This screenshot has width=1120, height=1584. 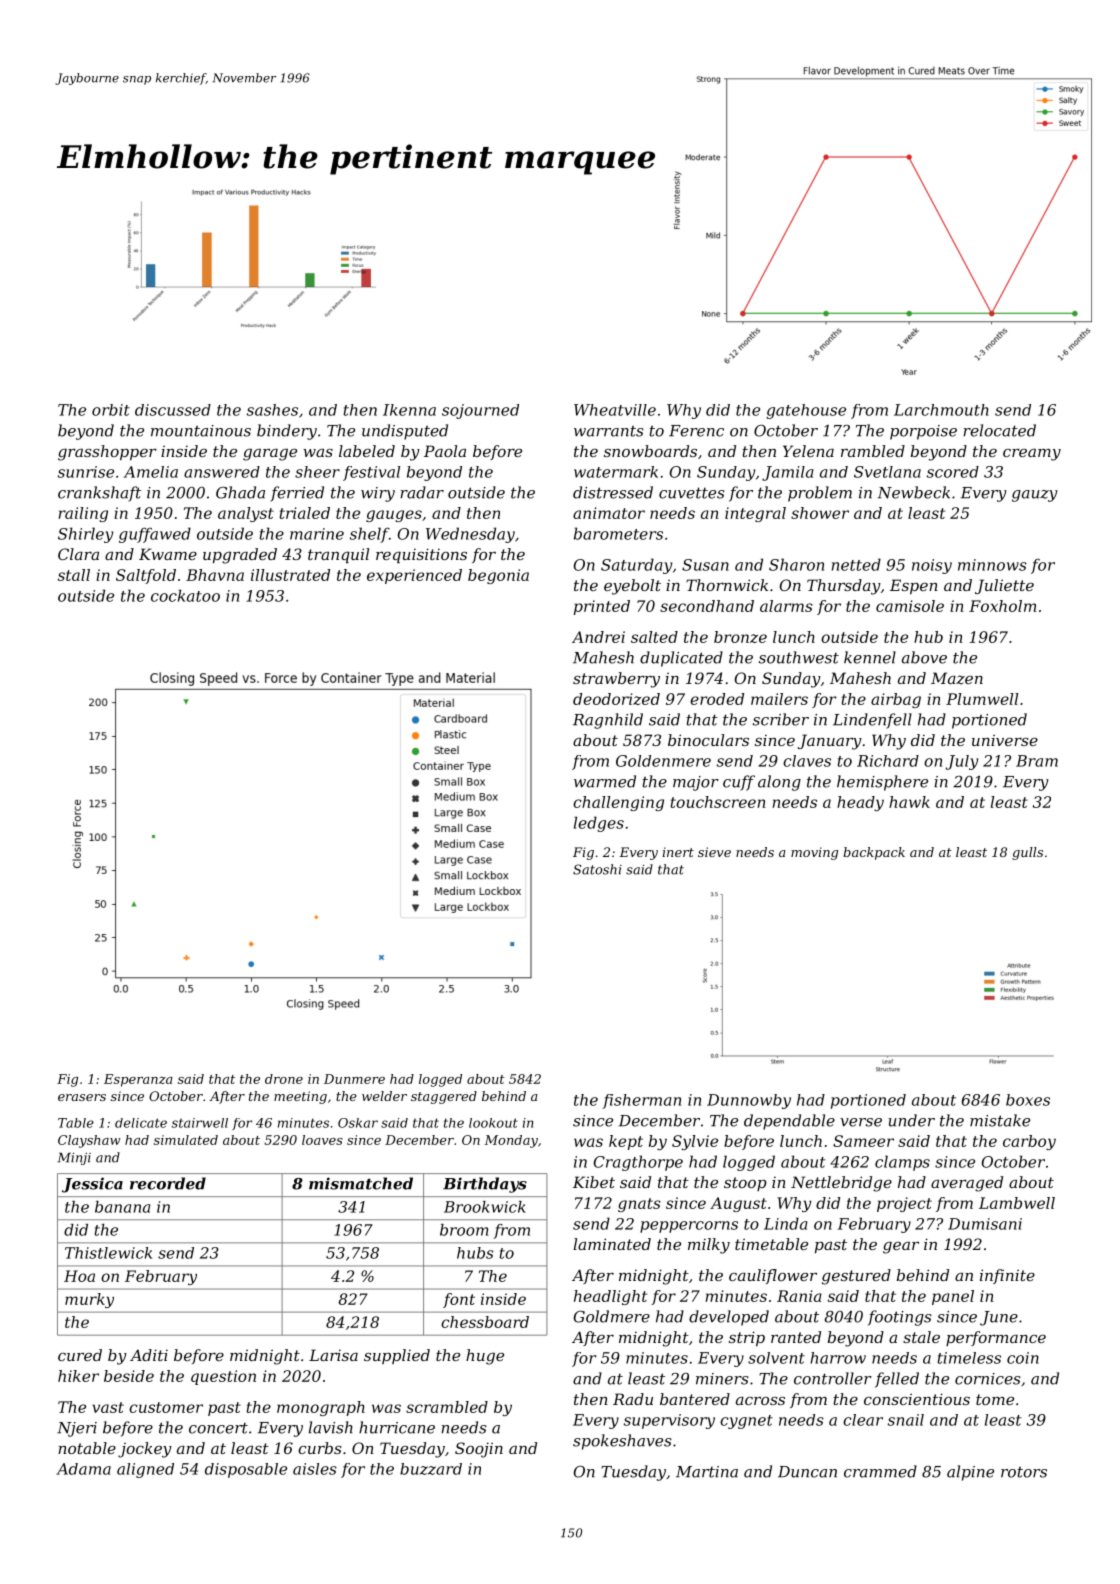 What do you see at coordinates (1024, 1472) in the screenshot?
I see `rotors` at bounding box center [1024, 1472].
